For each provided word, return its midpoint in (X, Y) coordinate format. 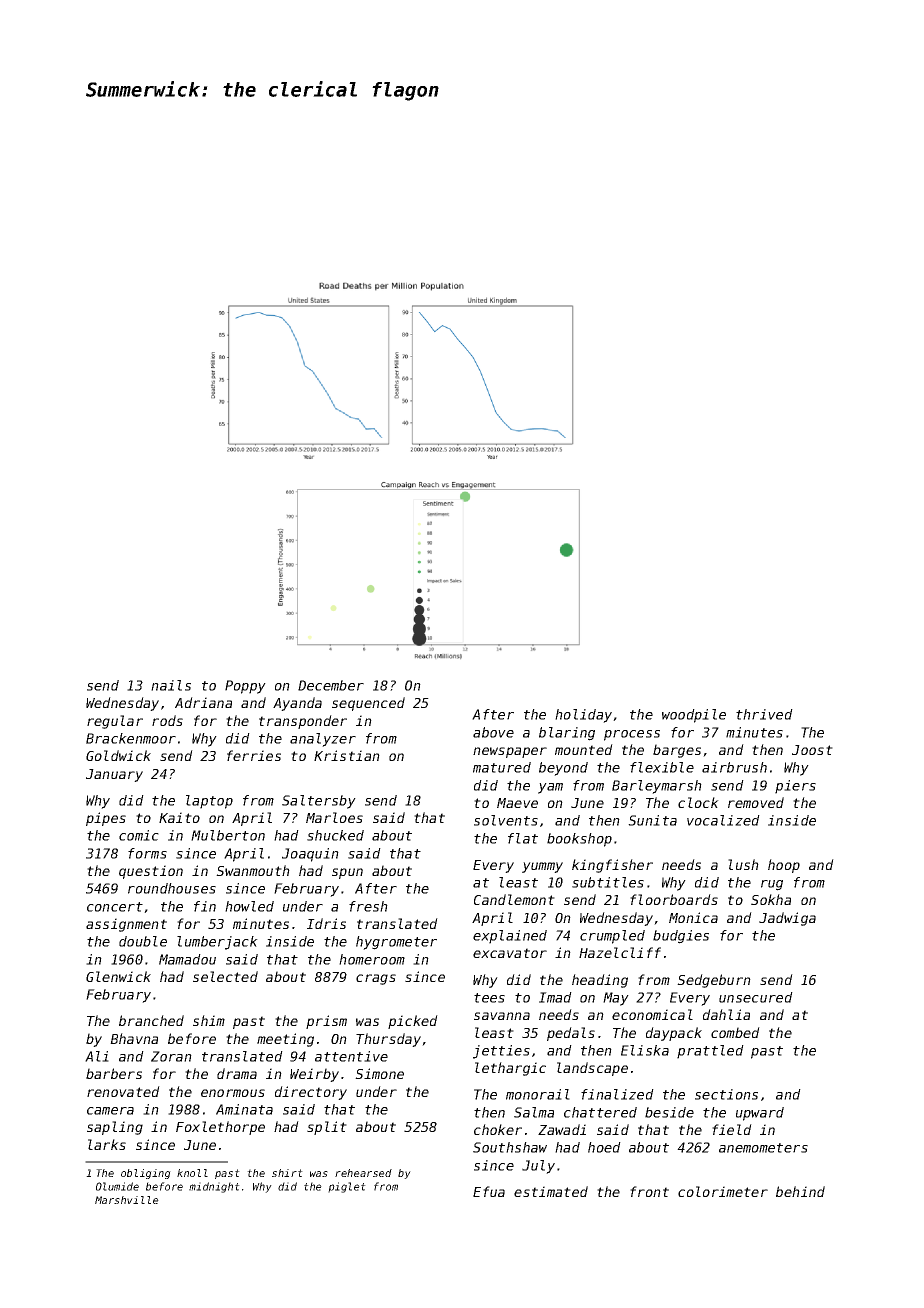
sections (726, 1094)
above (493, 732)
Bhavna (134, 1038)
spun (347, 873)
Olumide (117, 1186)
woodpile (694, 716)
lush (743, 864)
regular (115, 722)
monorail (538, 1094)
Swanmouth (253, 870)
